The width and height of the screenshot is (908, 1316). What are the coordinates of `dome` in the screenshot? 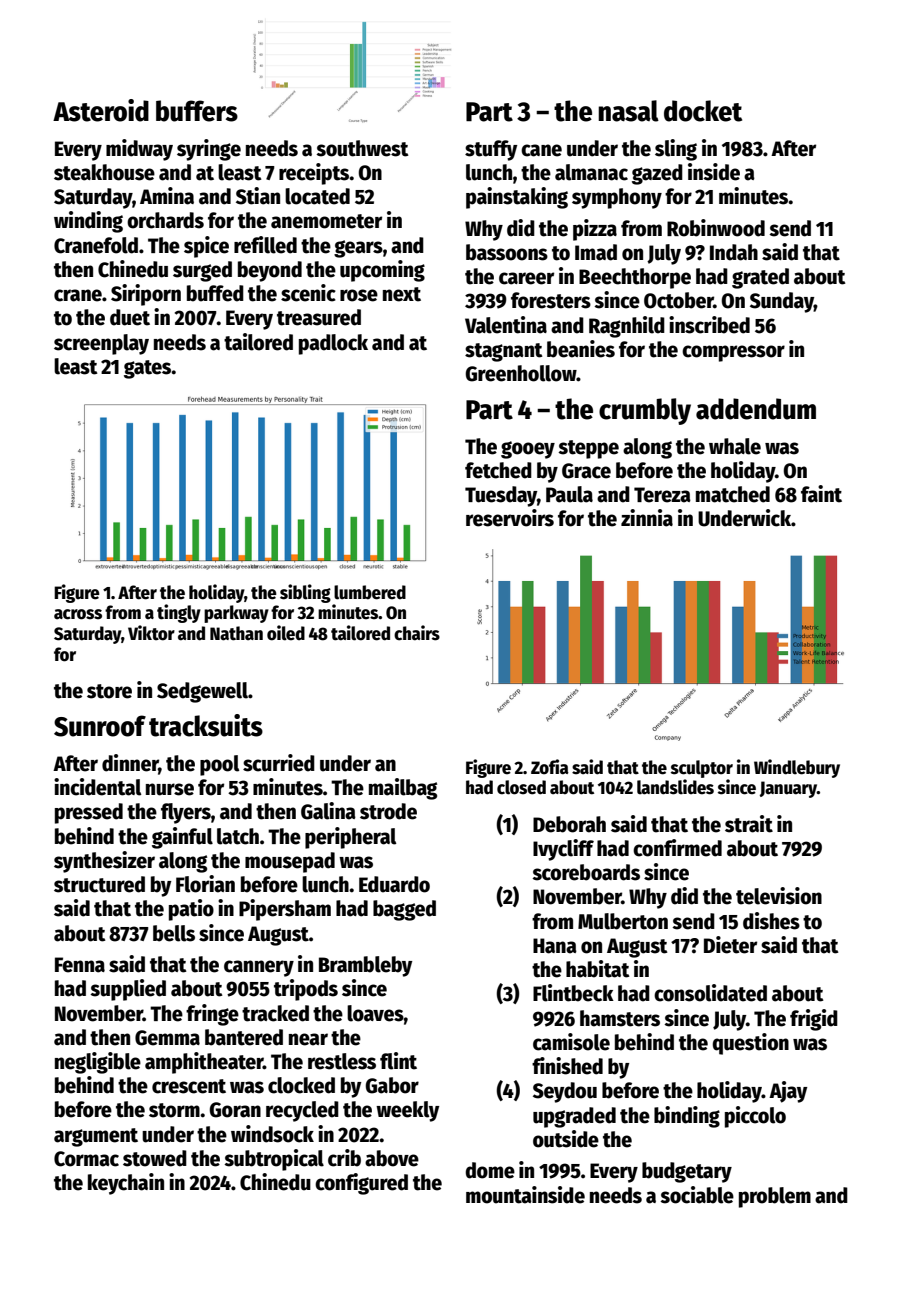 It's located at (490, 1170).
